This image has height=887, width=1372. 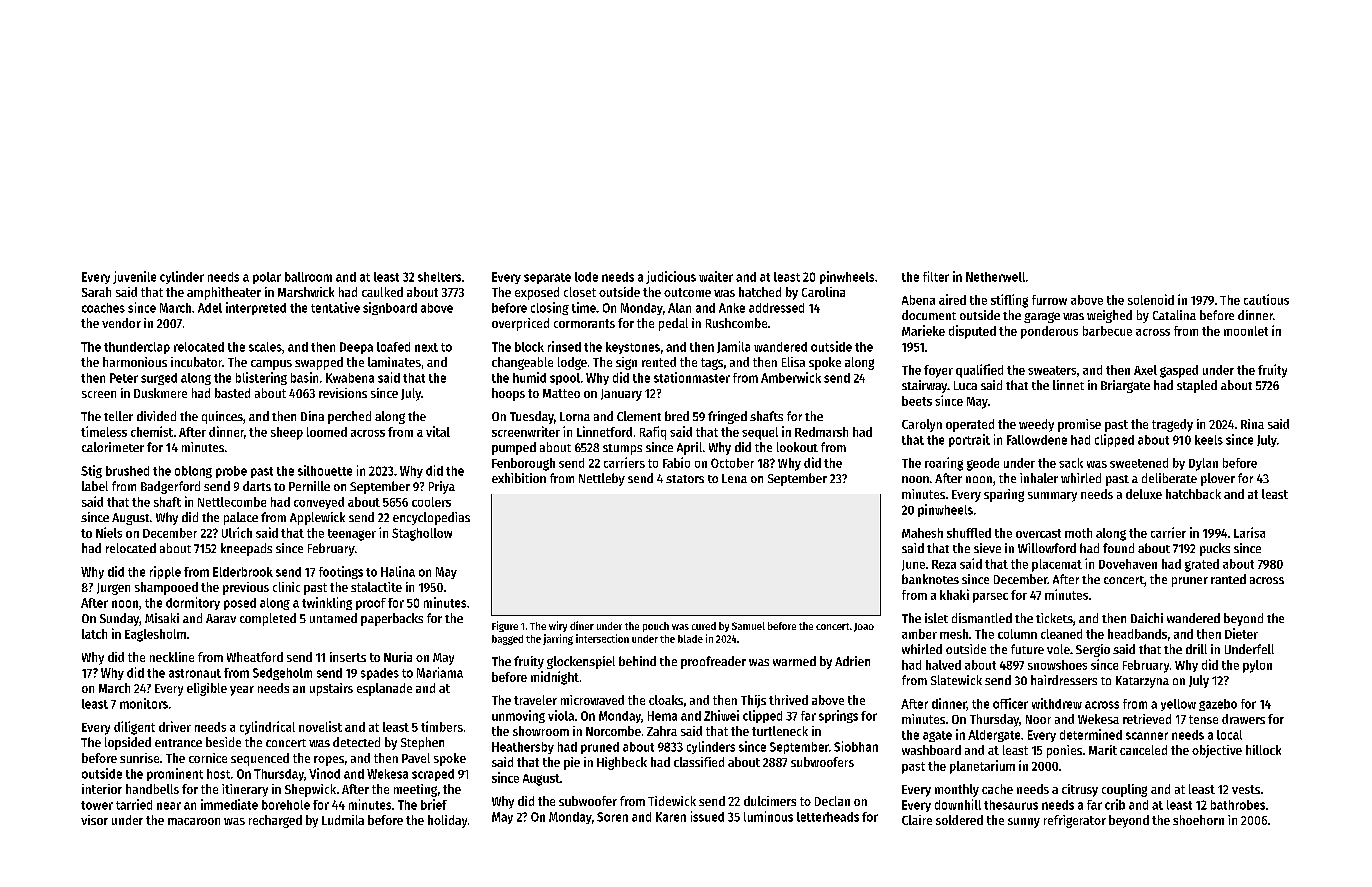 I want to click on scraped, so click(x=433, y=775).
